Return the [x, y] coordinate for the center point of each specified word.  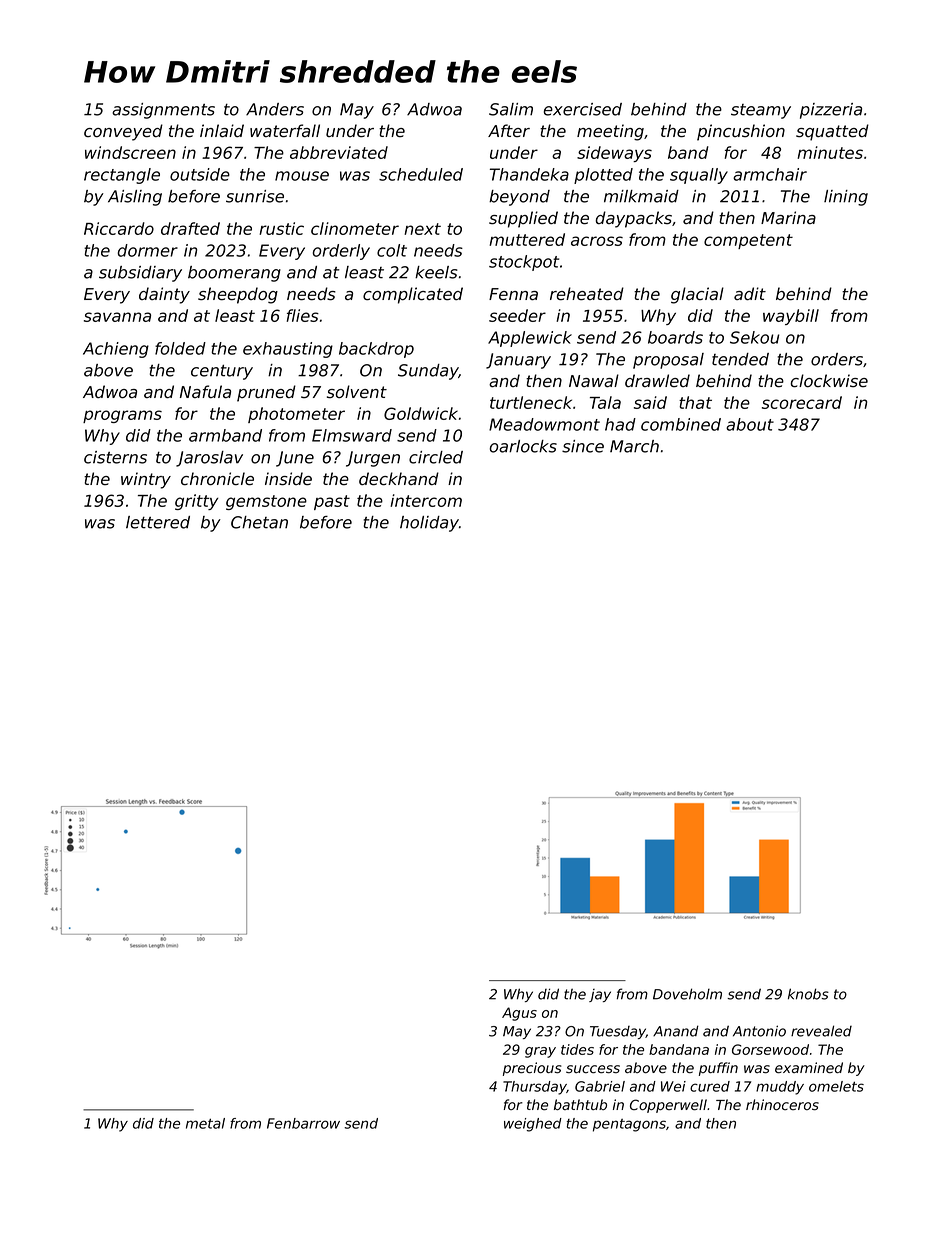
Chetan [259, 522]
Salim [511, 109]
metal [205, 1123]
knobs [808, 994]
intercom [426, 500]
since [583, 446]
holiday [429, 524]
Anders [275, 109]
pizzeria [831, 111]
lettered [158, 522]
